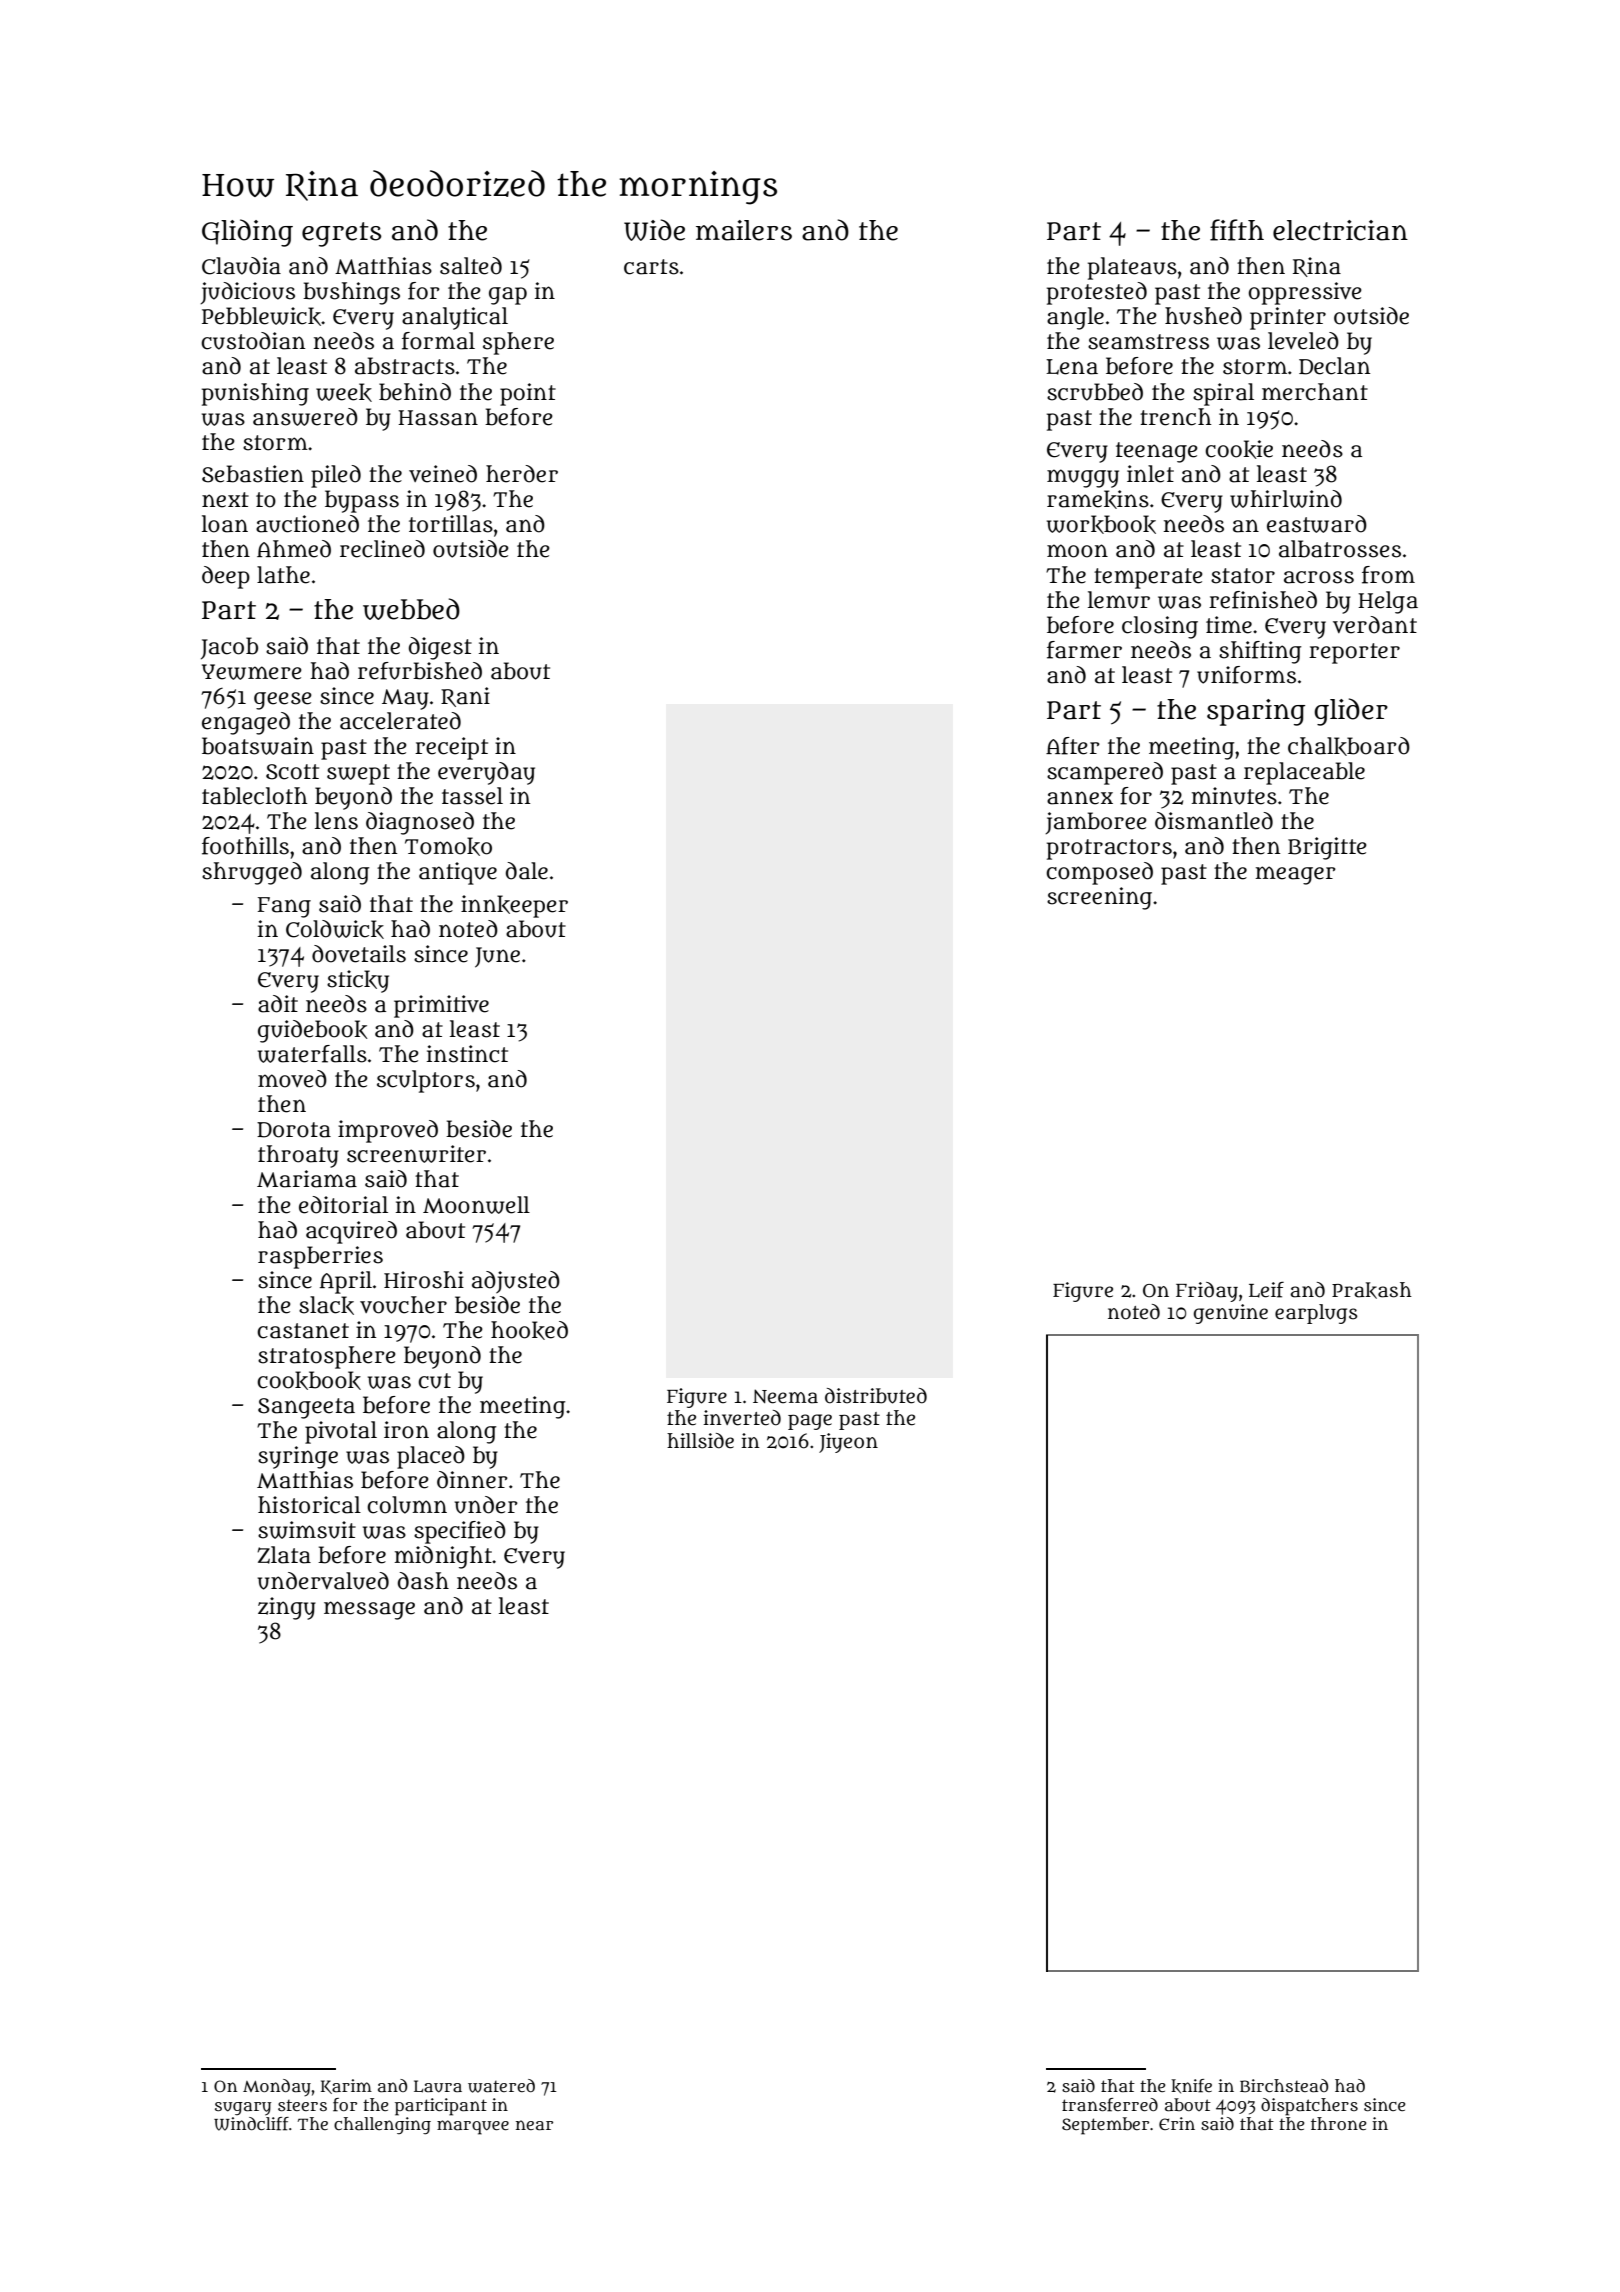  Describe the element at coordinates (1317, 524) in the screenshot. I see `eastward` at that location.
